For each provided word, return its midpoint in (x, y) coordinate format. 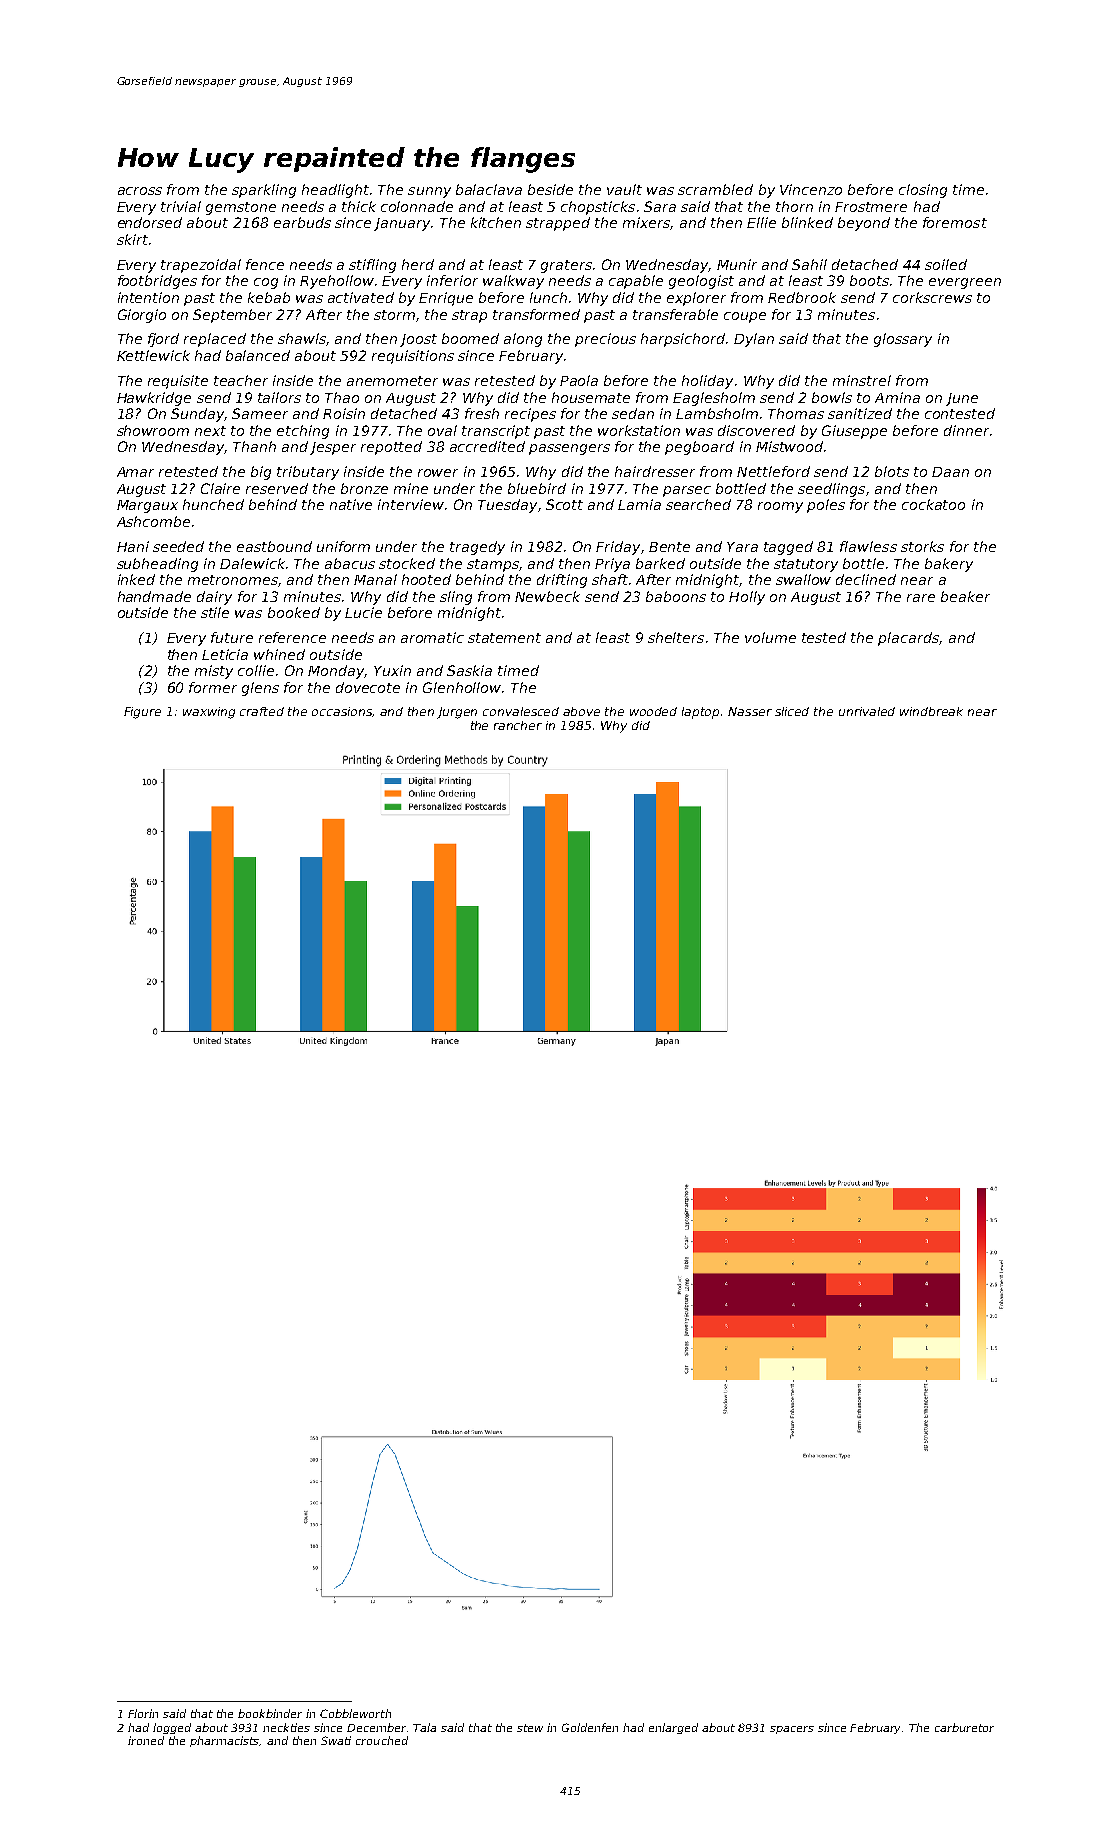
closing (923, 191)
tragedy (477, 548)
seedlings (831, 490)
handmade (154, 596)
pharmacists (224, 1741)
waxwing (209, 713)
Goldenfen (590, 1727)
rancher (518, 725)
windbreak (931, 711)
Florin (143, 1713)
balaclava (489, 189)
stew (530, 1728)
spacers (792, 1730)
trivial (181, 206)
